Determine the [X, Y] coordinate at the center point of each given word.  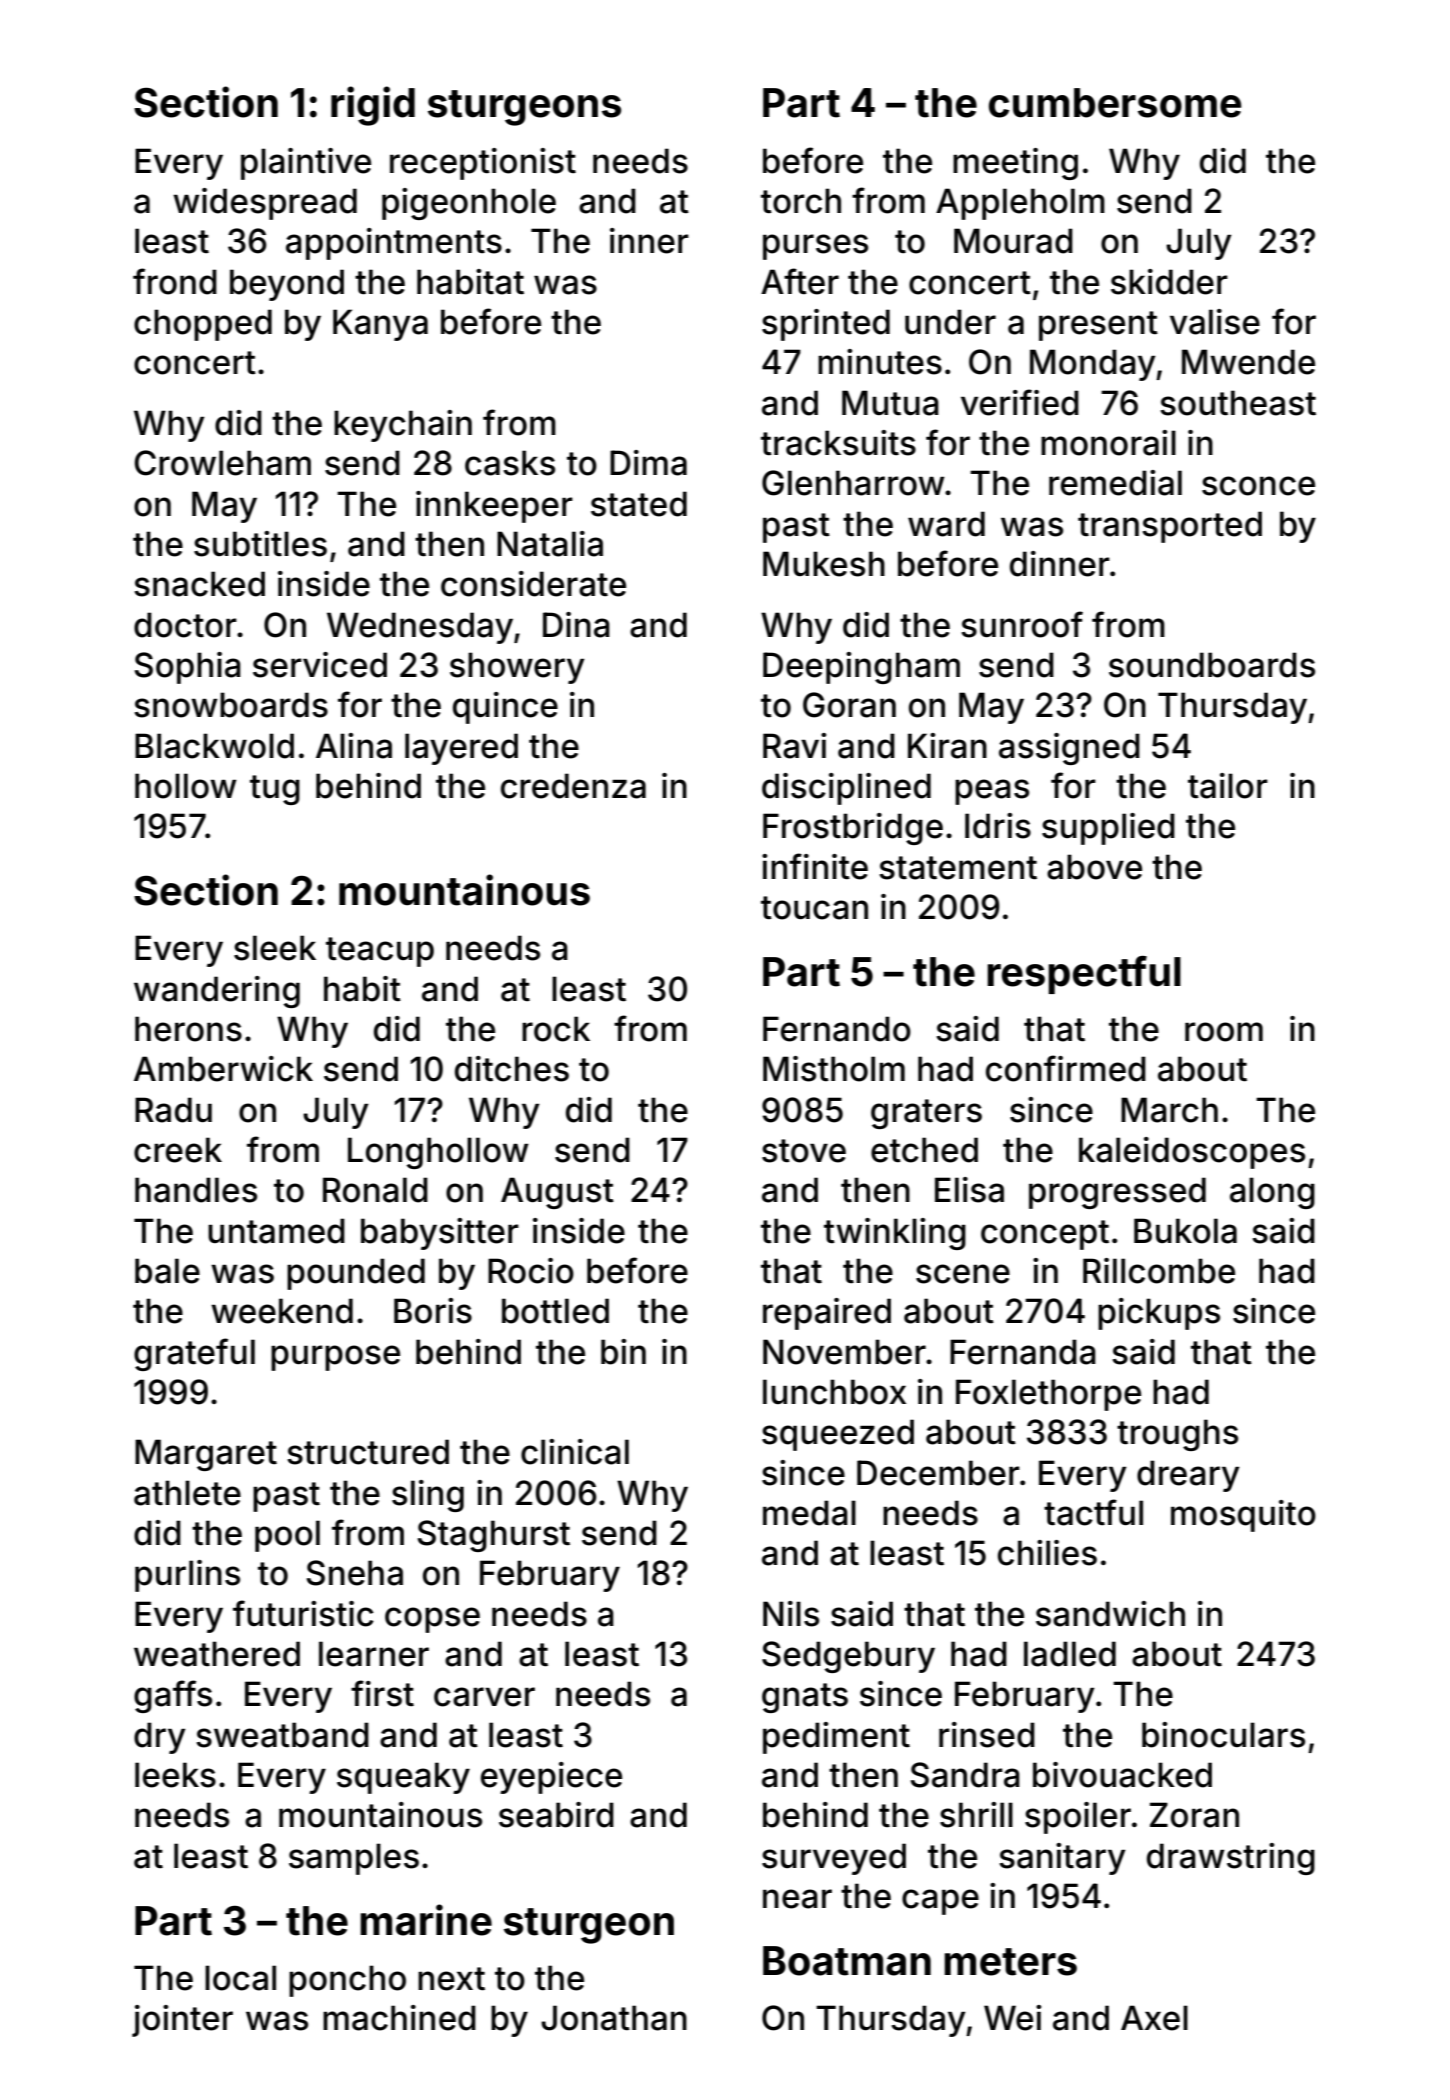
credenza [573, 786]
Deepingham [861, 668]
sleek [275, 948]
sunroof [1022, 624]
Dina [576, 625]
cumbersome [1115, 103]
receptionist [483, 164]
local [240, 1978]
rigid [373, 106]
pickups [1159, 1314]
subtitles [260, 544]
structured [368, 1452]
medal [809, 1513]
